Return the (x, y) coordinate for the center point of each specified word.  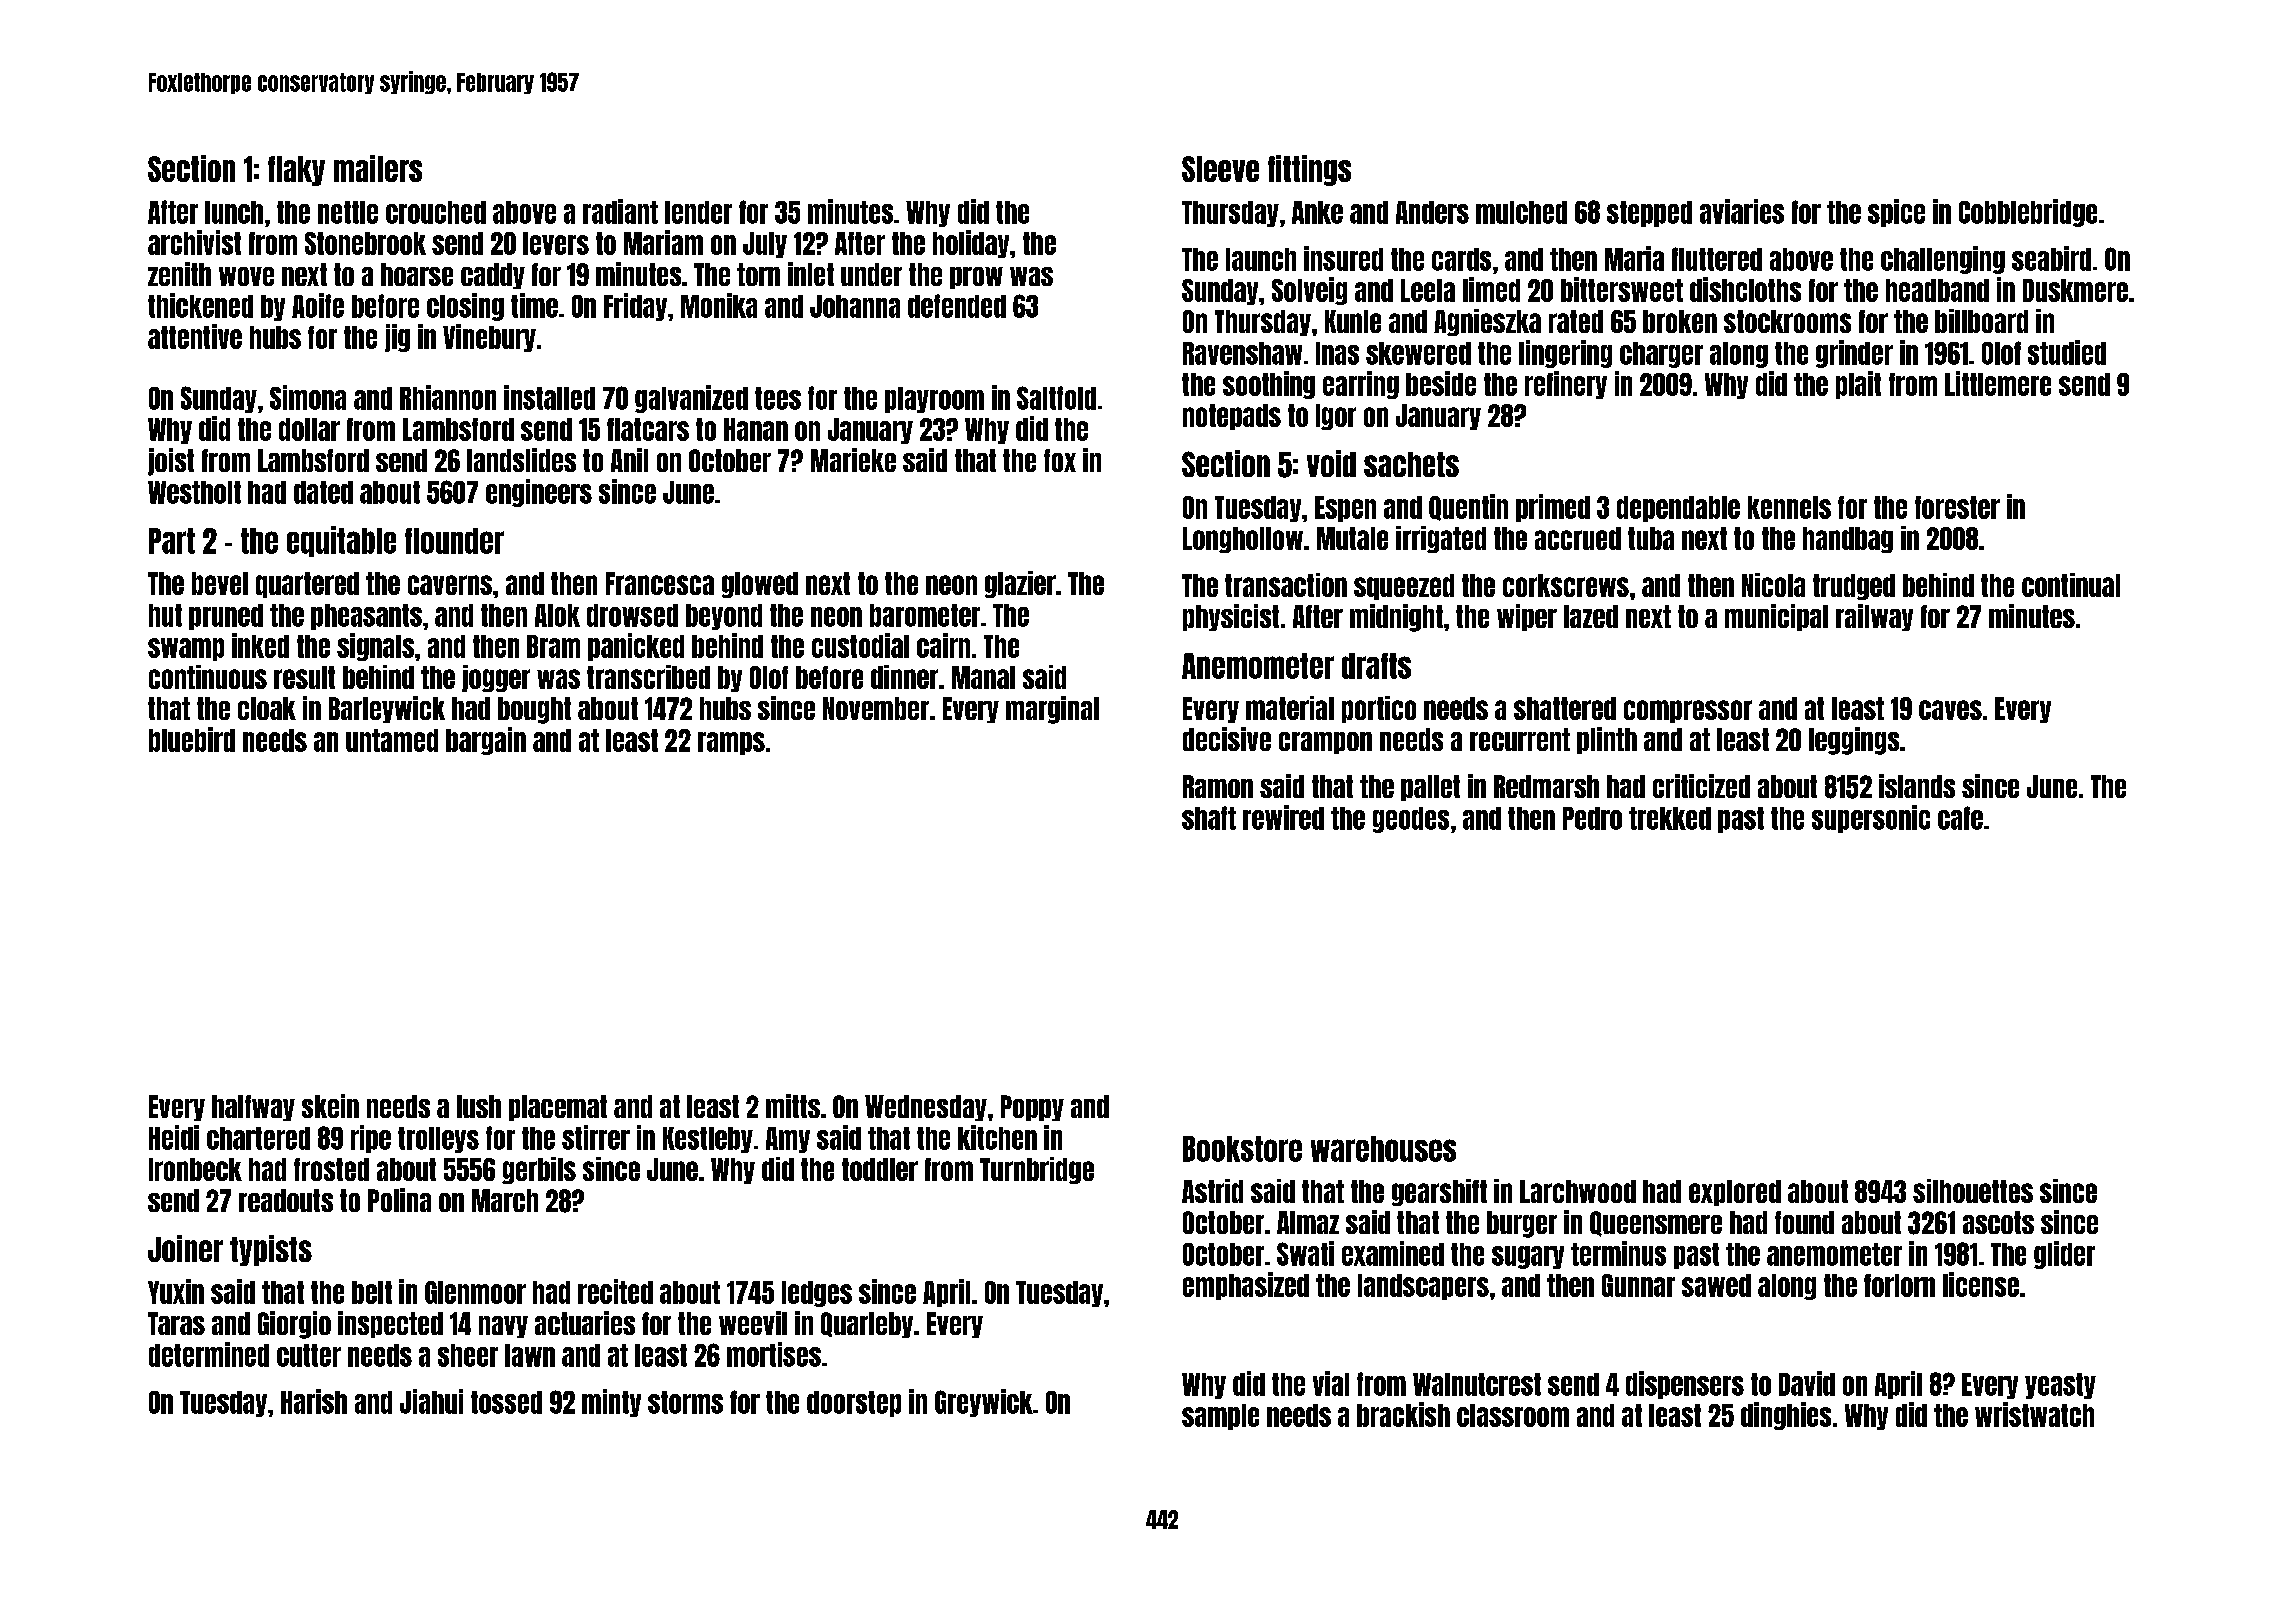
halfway (253, 1108)
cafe (1960, 818)
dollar (309, 429)
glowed (760, 585)
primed (1553, 508)
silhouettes (1973, 1191)
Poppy (1032, 1108)
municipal (1776, 617)
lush (479, 1106)
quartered (307, 585)
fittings (1309, 170)
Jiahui (431, 1401)
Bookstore (1242, 1149)
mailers (378, 168)
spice (1896, 213)
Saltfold (1056, 398)
